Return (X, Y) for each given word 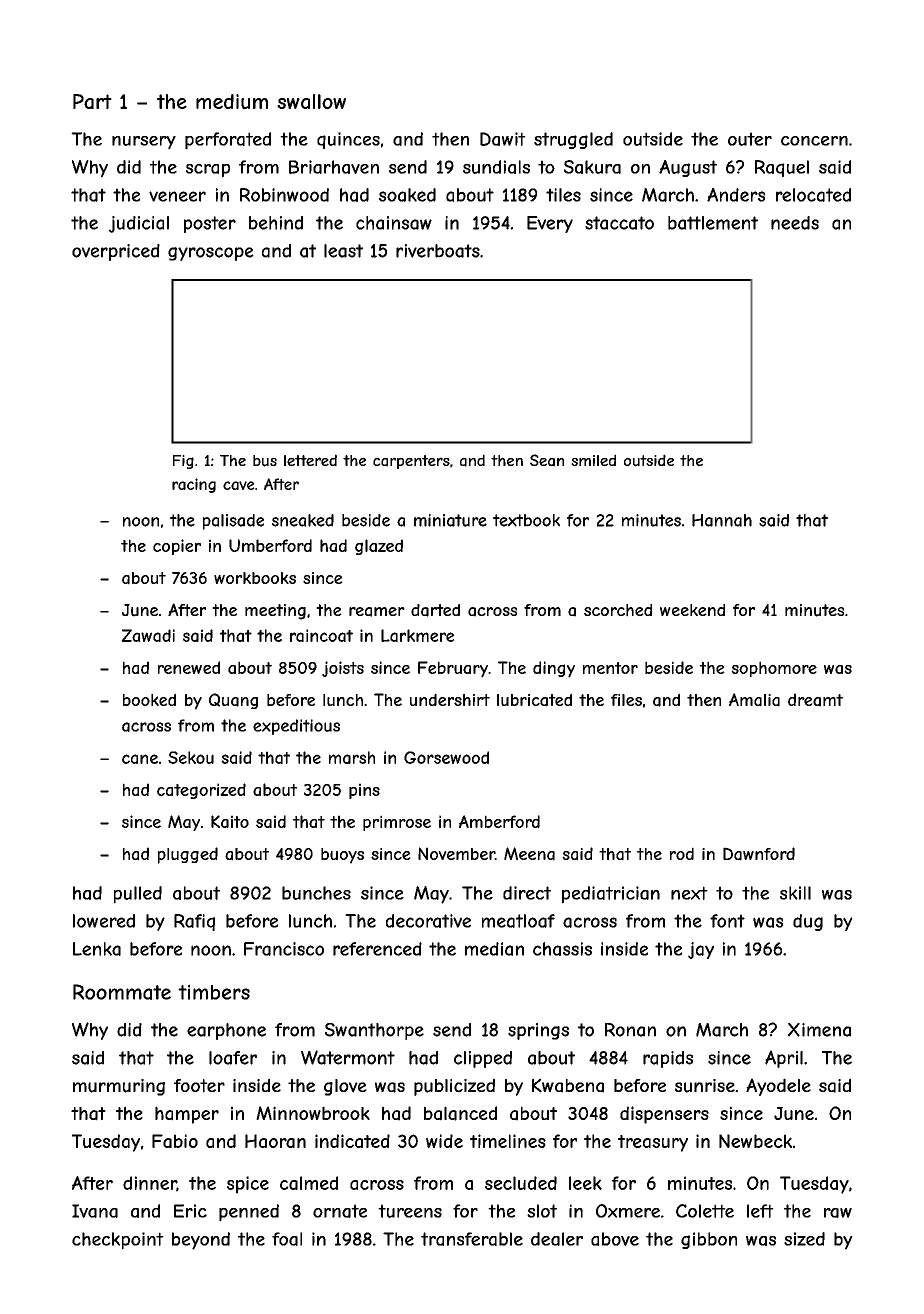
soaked (407, 195)
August (688, 168)
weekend (692, 610)
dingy (554, 669)
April (784, 1059)
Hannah (722, 520)
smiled (593, 460)
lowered (104, 921)
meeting (275, 612)
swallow (311, 101)
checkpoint (118, 1241)
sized (804, 1239)
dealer (557, 1239)
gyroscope (211, 254)
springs (538, 1031)
